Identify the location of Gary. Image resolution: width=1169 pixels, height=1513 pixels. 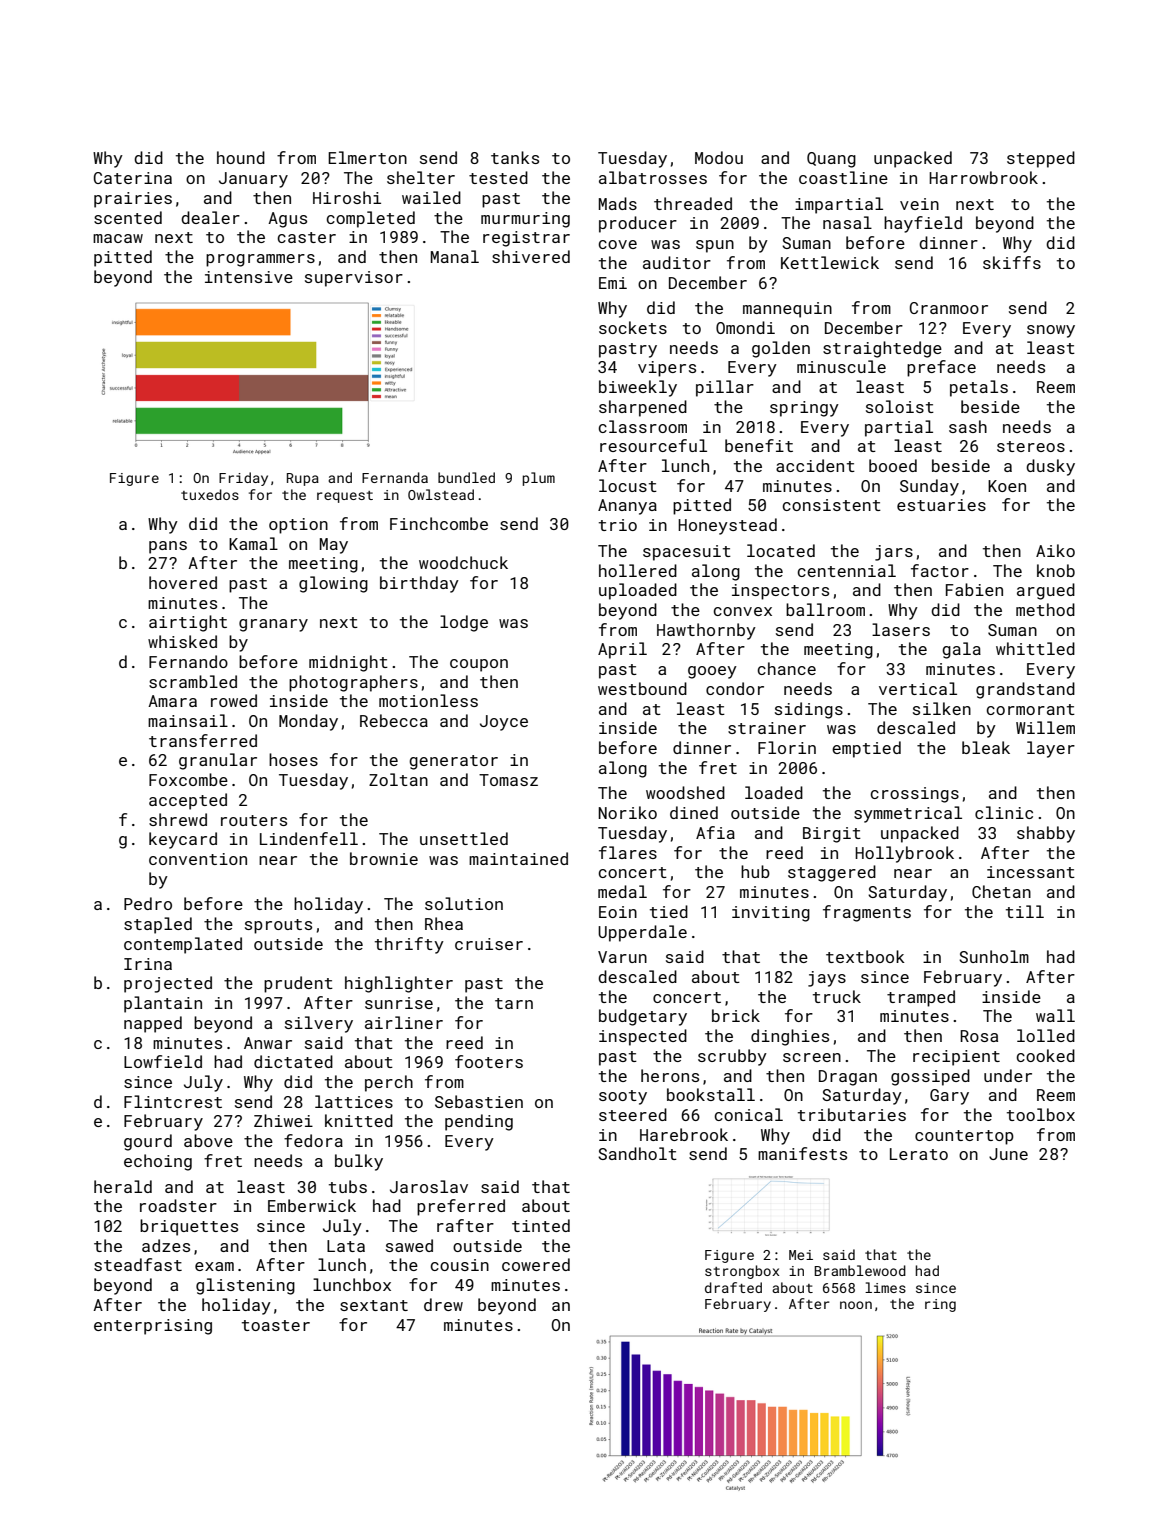
(949, 1097).
